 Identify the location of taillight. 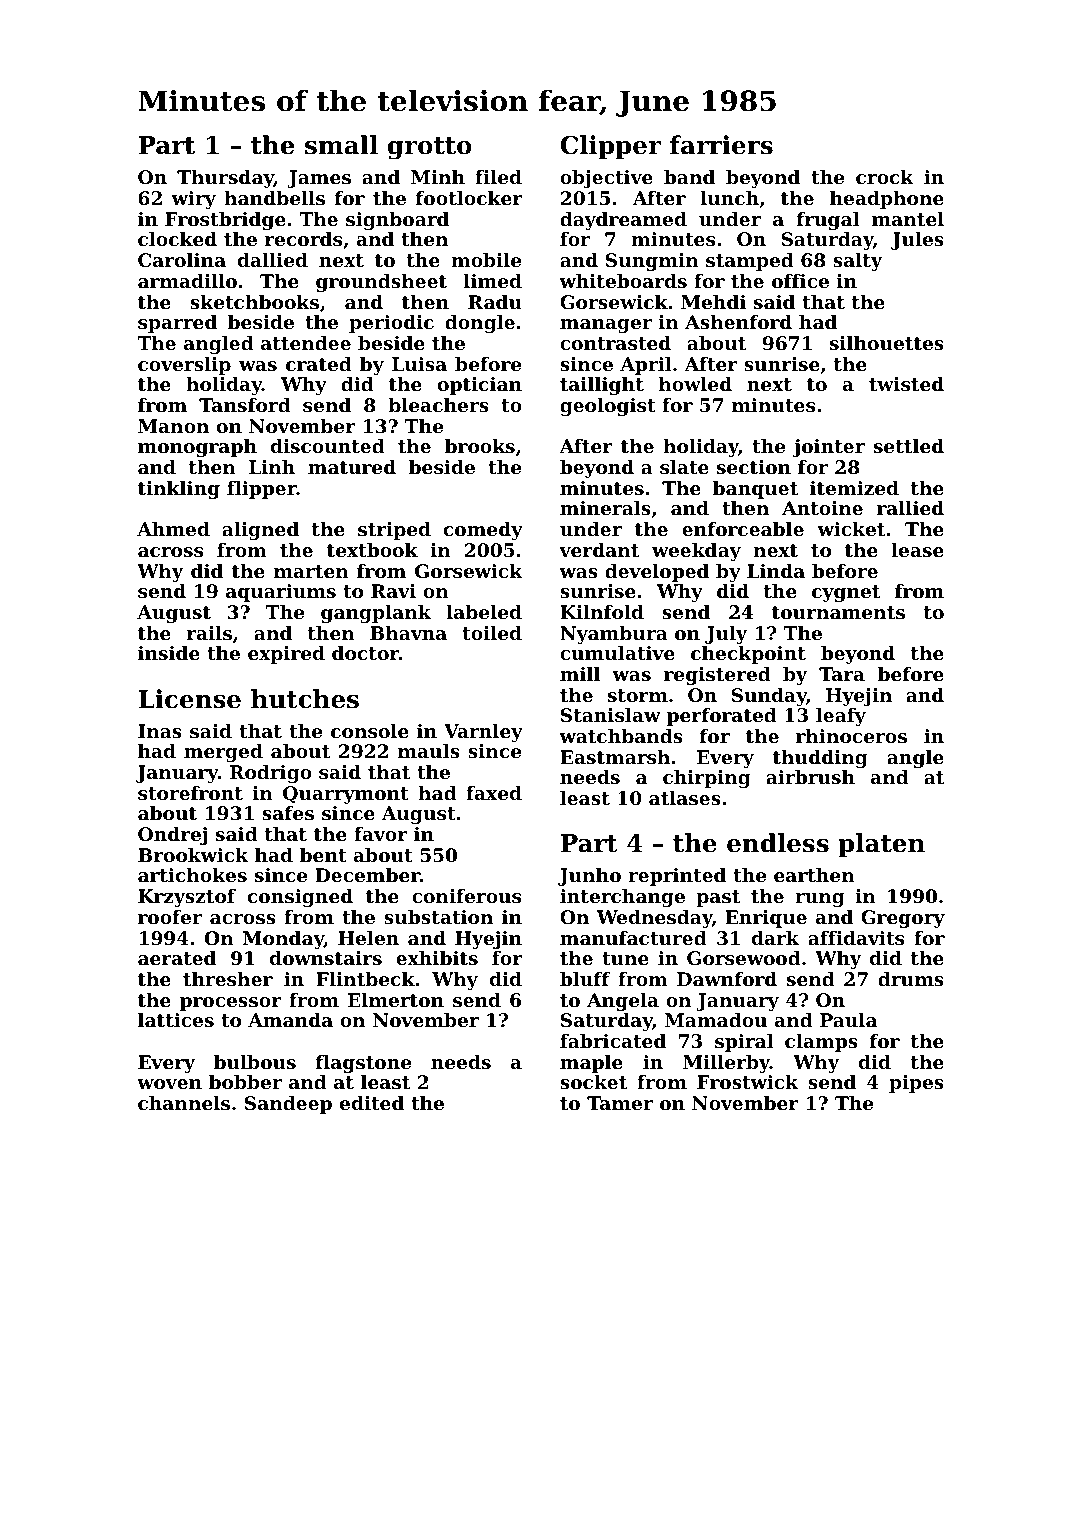
(602, 386).
